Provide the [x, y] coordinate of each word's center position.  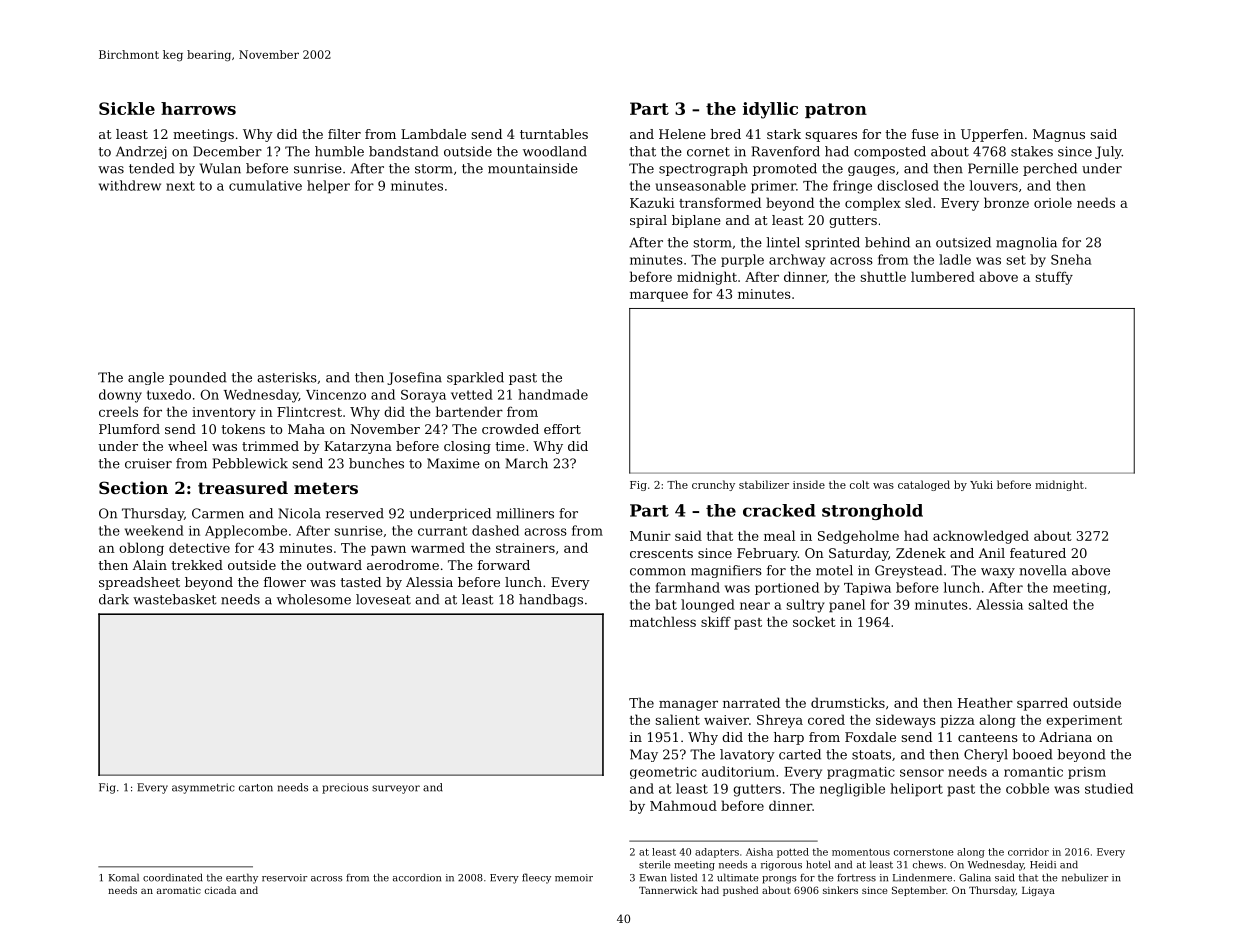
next [180, 186]
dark [114, 599]
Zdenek [921, 553]
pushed [741, 891]
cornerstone [924, 852]
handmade [553, 394]
